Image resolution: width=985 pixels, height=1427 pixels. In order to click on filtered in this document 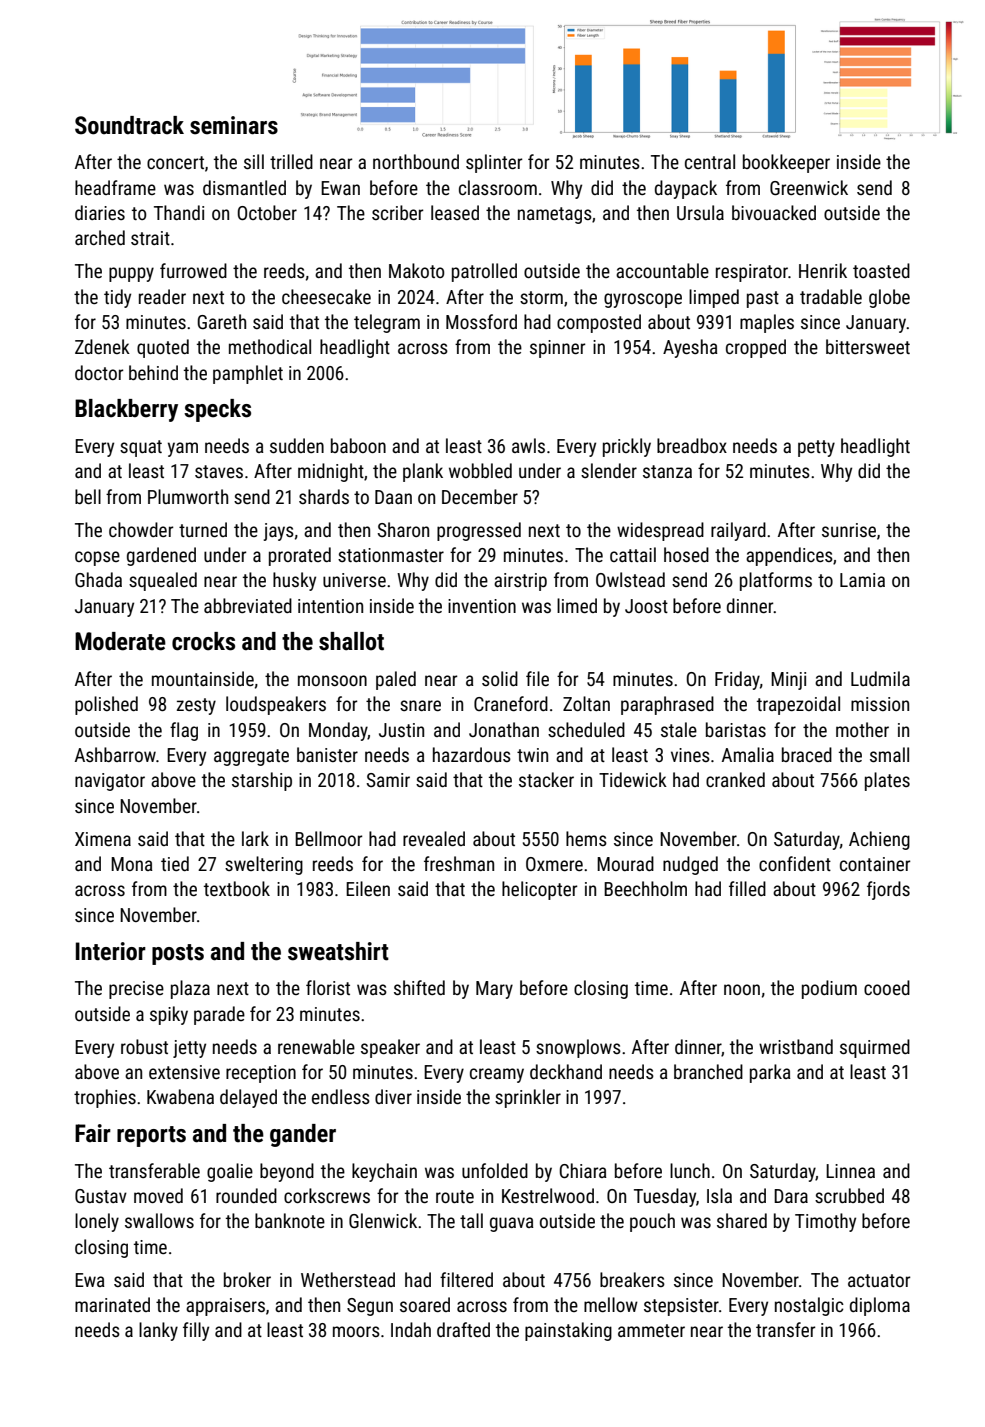, I will do `click(466, 1279)`.
